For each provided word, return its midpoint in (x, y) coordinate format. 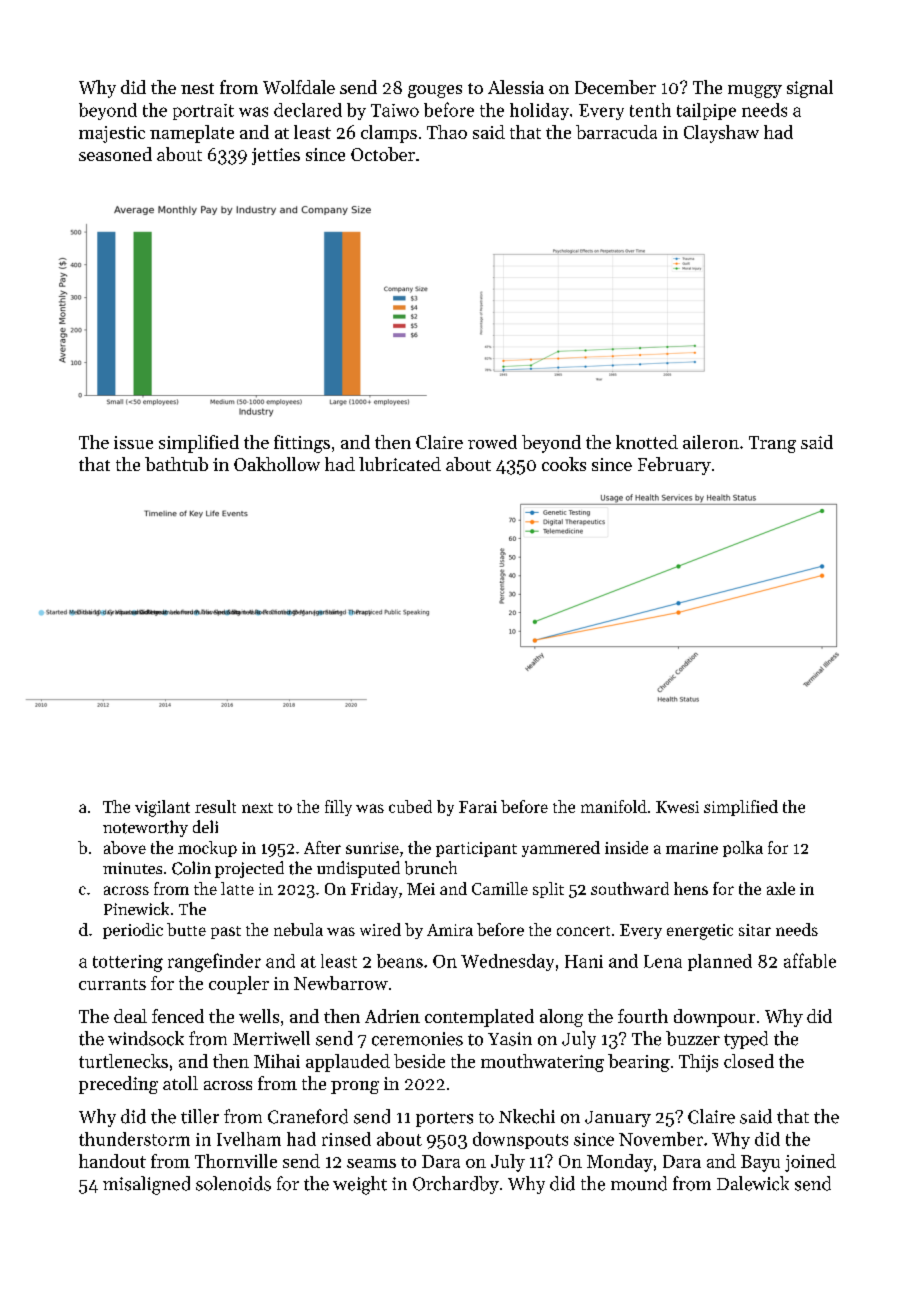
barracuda (616, 132)
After (322, 847)
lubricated (400, 464)
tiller (200, 1116)
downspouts (520, 1140)
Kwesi (677, 807)
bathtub (176, 464)
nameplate (192, 134)
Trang (772, 444)
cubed (410, 806)
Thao (447, 132)
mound (639, 1183)
